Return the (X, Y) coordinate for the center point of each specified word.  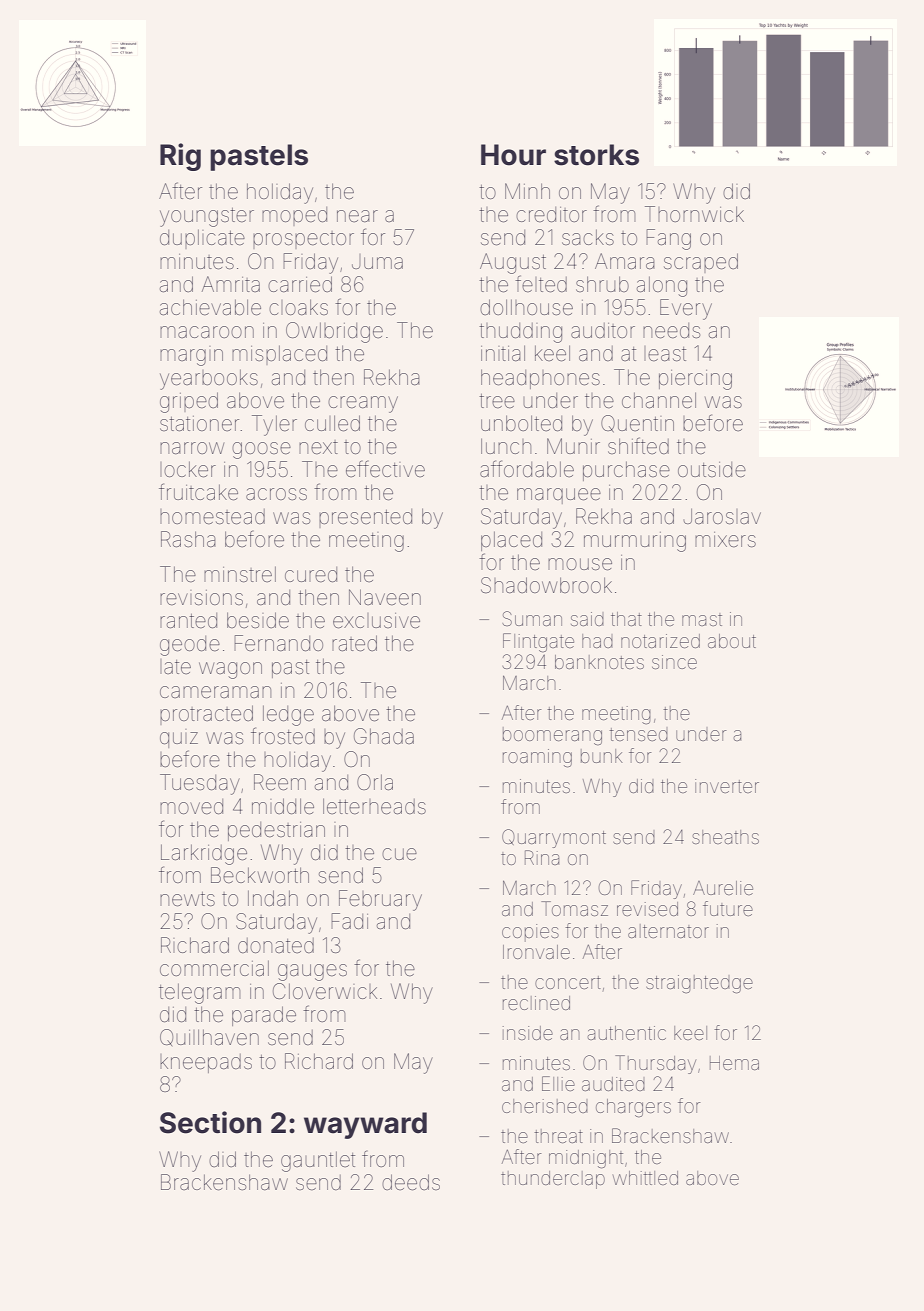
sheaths (725, 837)
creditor (551, 215)
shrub (602, 284)
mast (702, 619)
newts (187, 899)
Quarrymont (554, 838)
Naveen (385, 597)
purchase (626, 471)
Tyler (274, 425)
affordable (527, 469)
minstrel (240, 574)
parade (264, 1016)
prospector (303, 240)
